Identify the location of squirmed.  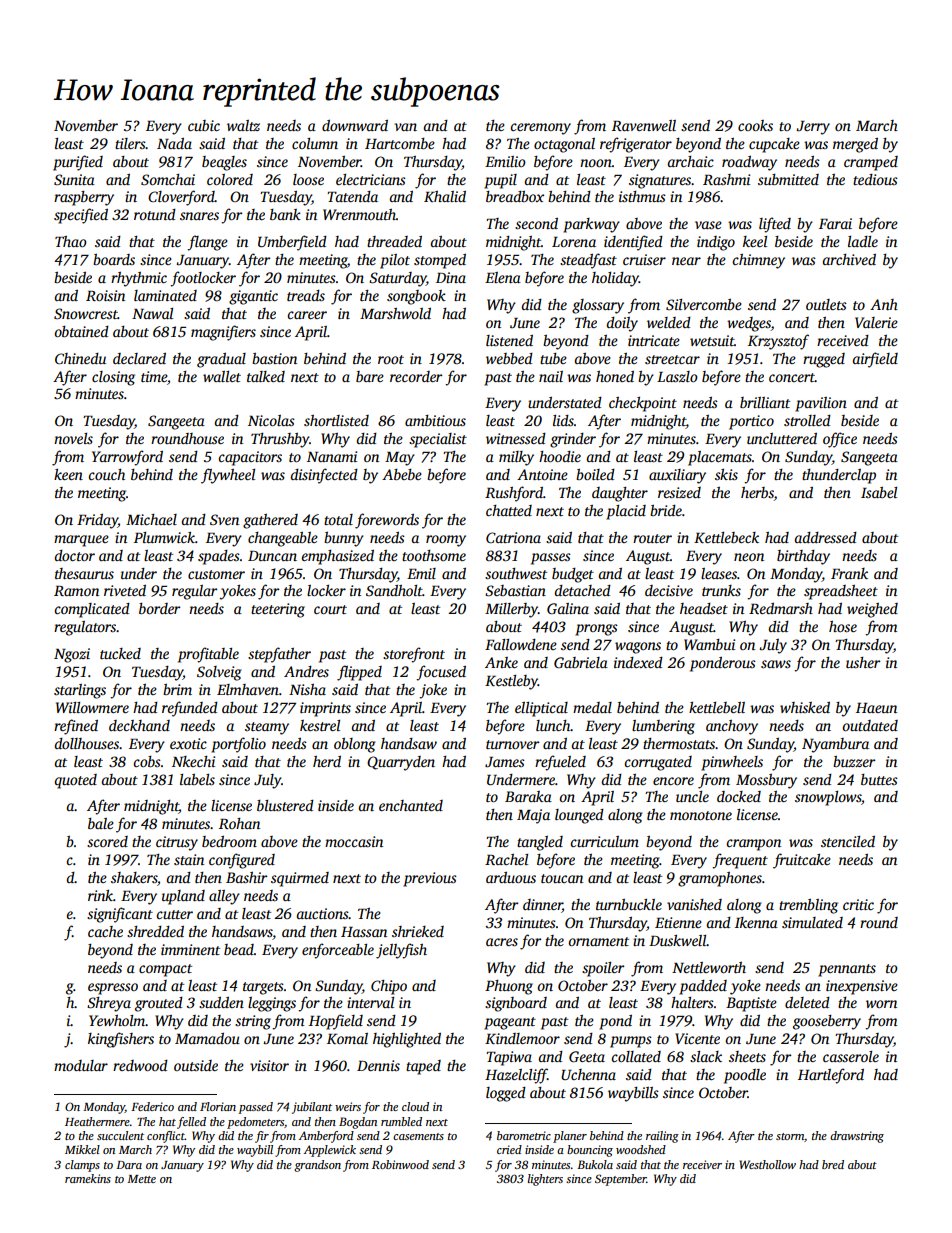
(300, 879).
